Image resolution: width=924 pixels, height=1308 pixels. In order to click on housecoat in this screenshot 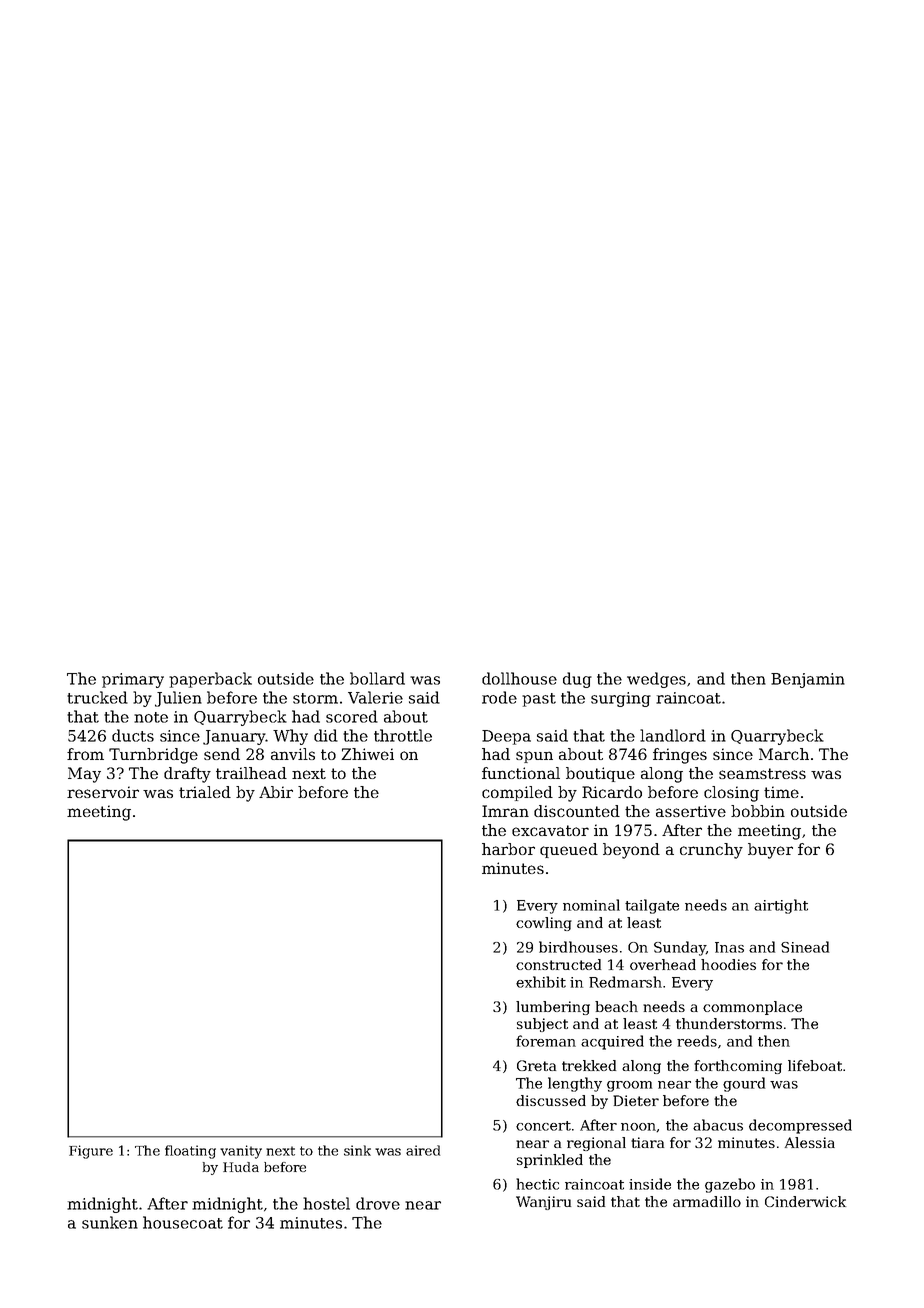, I will do `click(183, 1222)`.
